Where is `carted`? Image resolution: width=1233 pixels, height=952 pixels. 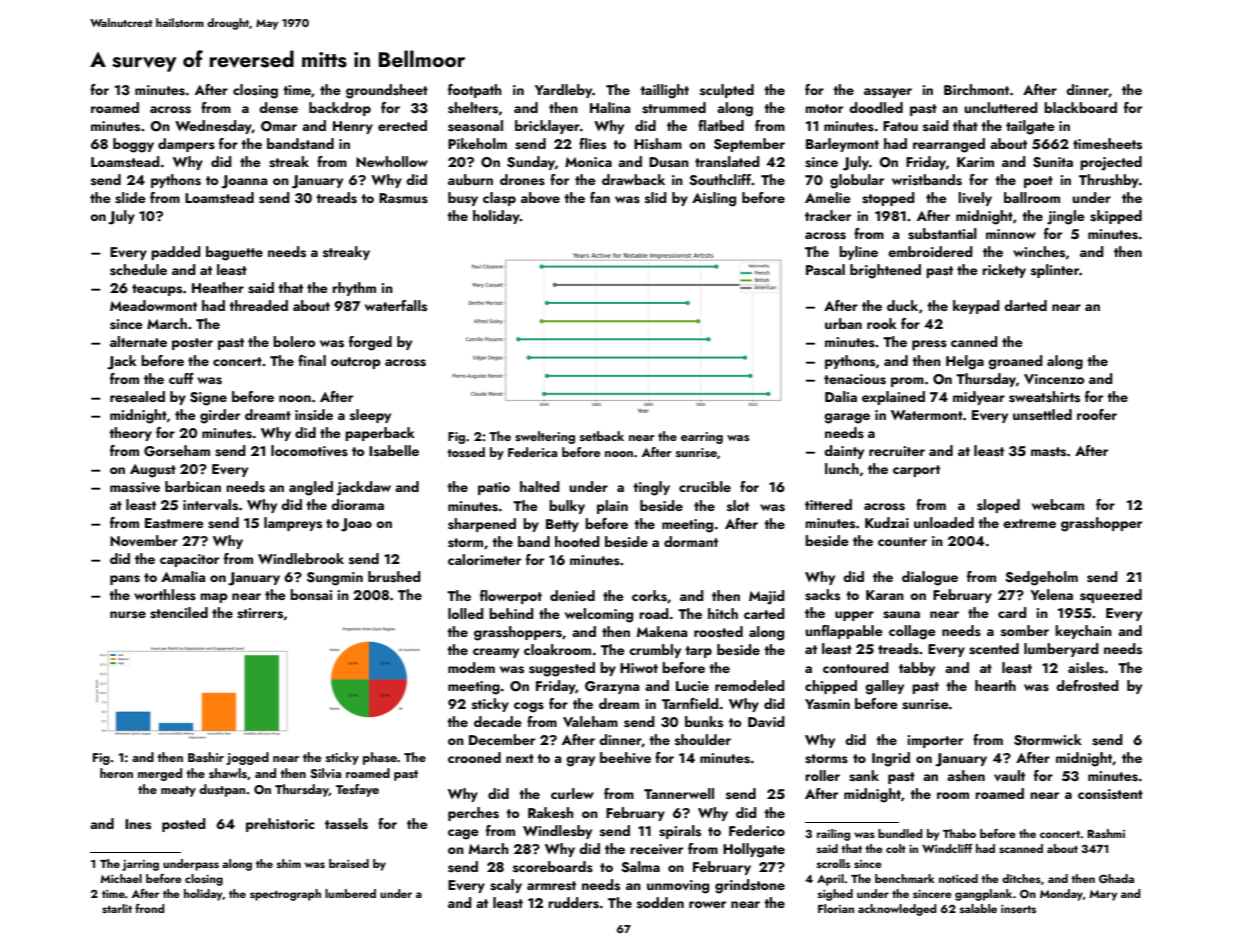
carted is located at coordinates (764, 613).
